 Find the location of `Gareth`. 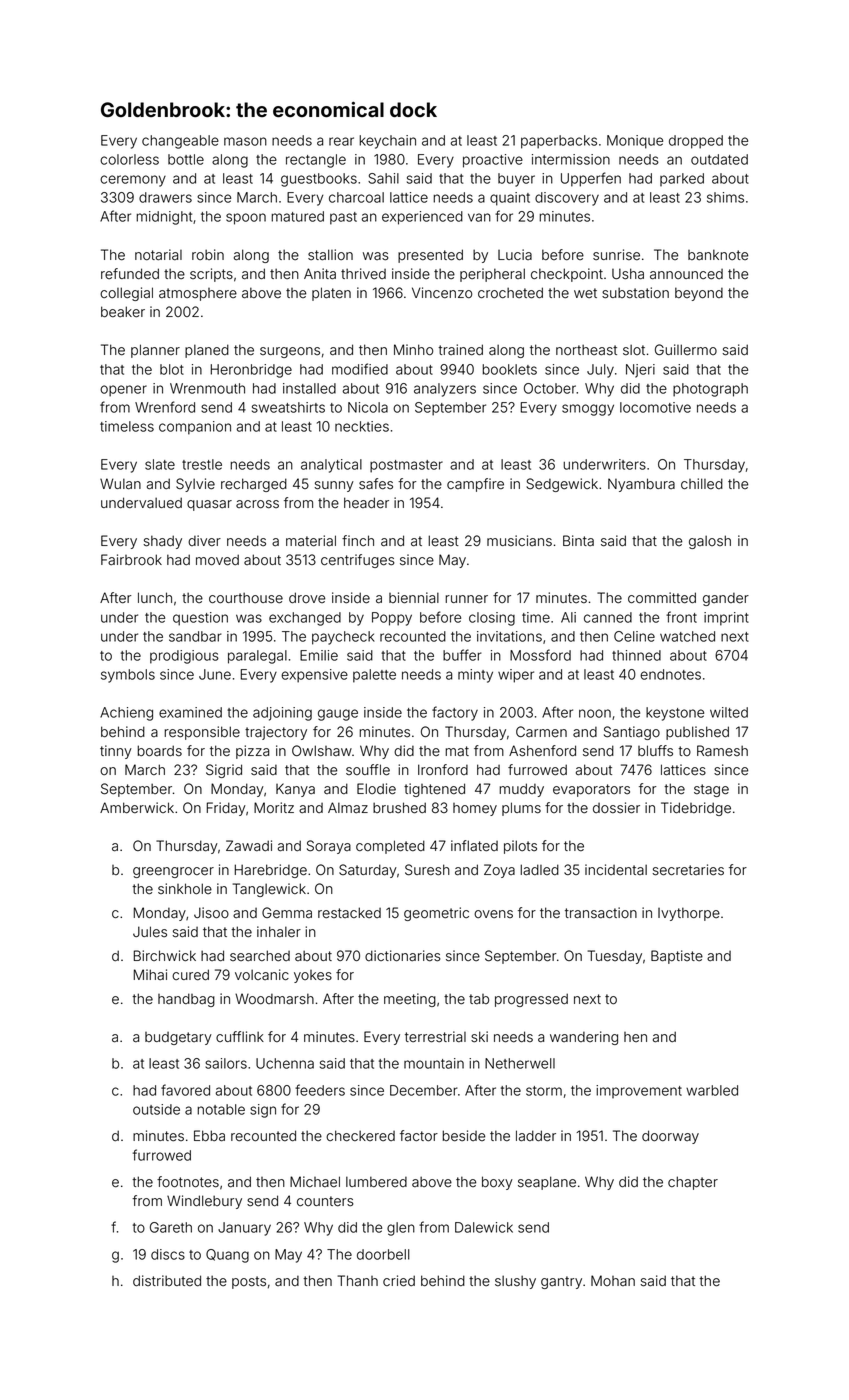

Gareth is located at coordinates (171, 1227).
